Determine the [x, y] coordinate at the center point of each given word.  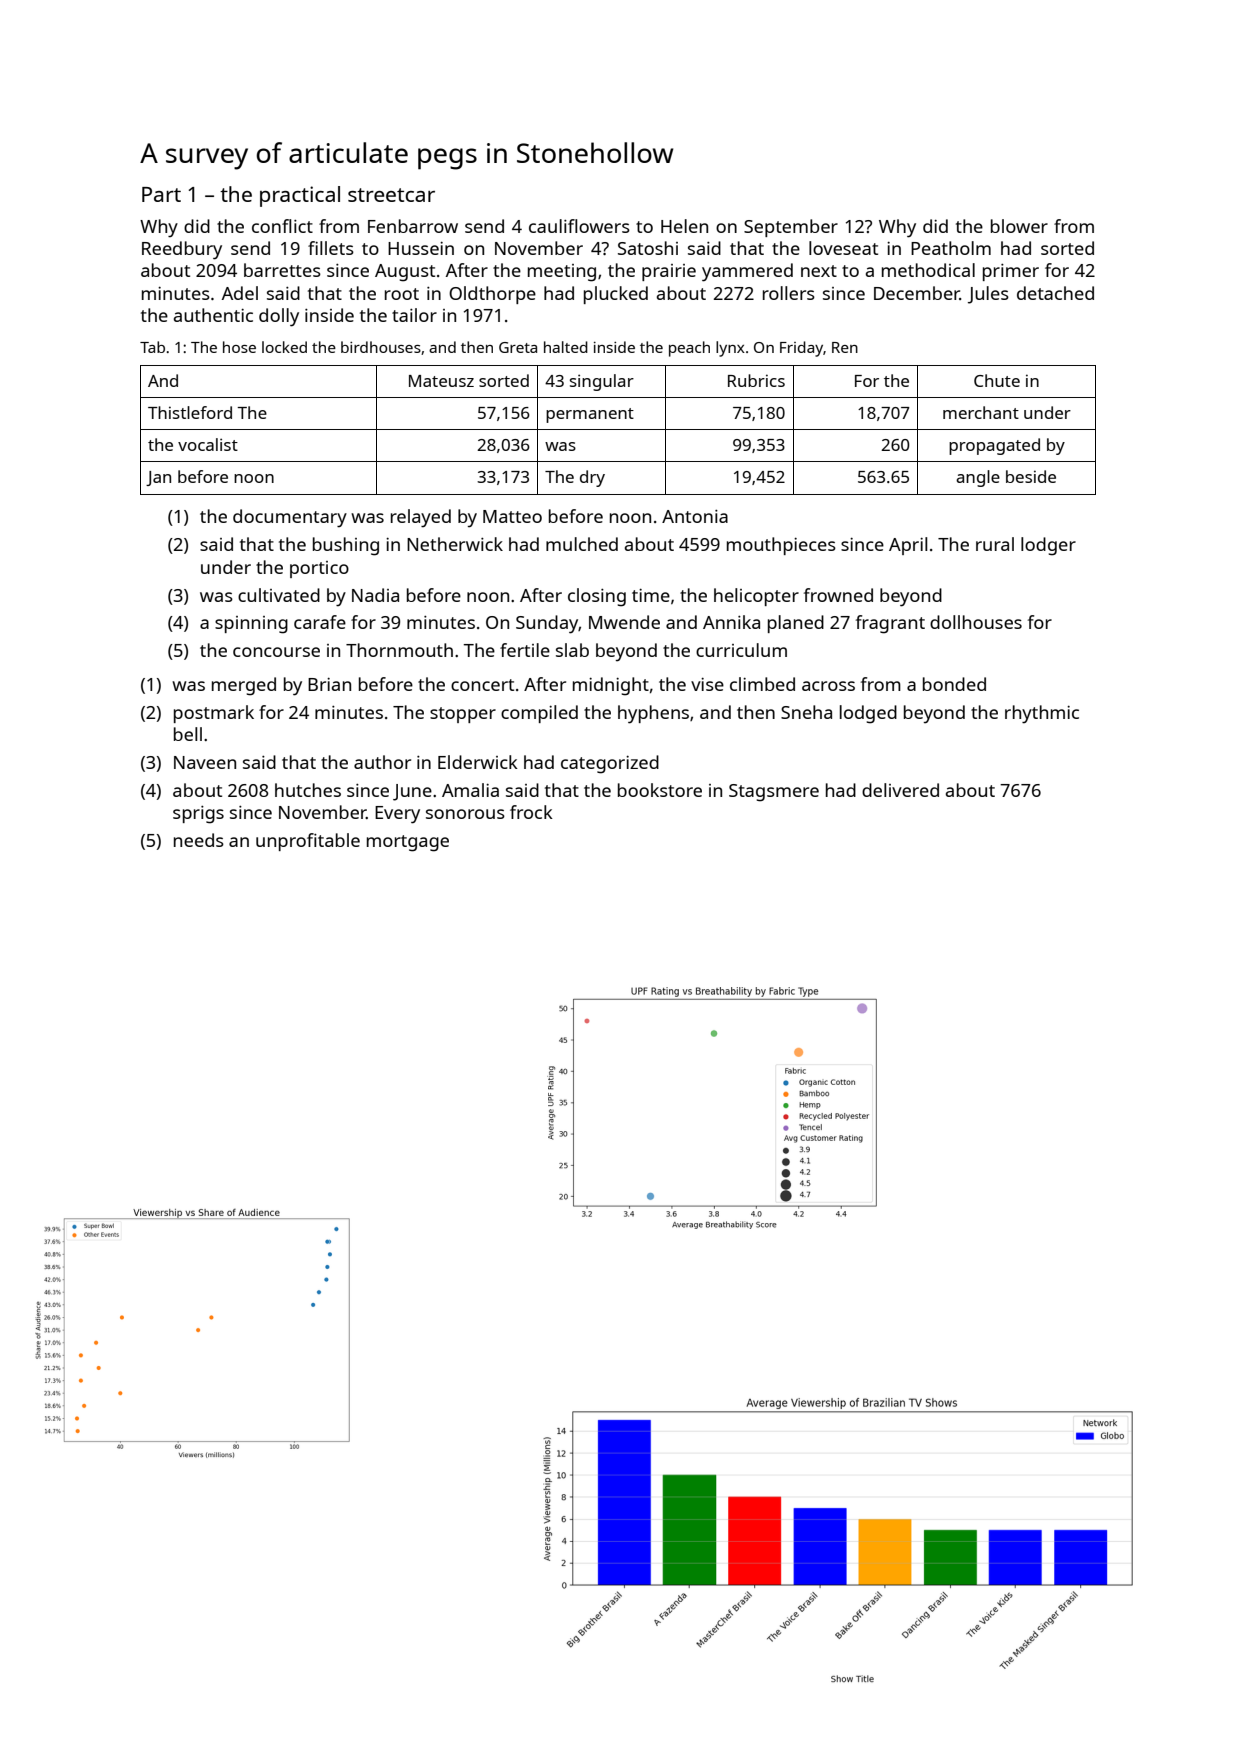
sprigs [198, 815]
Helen [684, 226]
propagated [994, 446]
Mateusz [441, 381]
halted [566, 347]
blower [1019, 226]
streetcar [391, 195]
